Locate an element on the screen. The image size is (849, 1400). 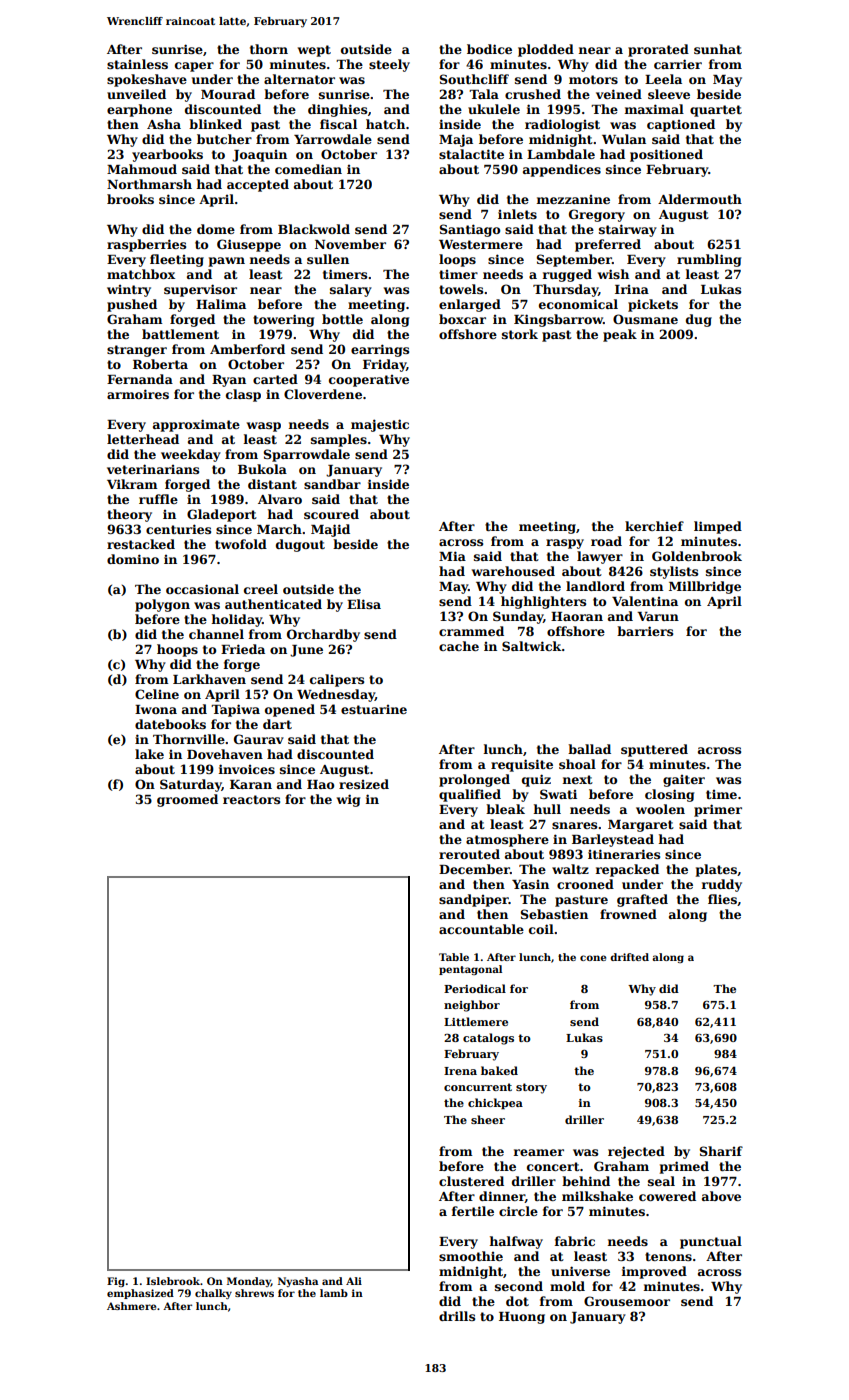
Karan is located at coordinates (251, 784).
